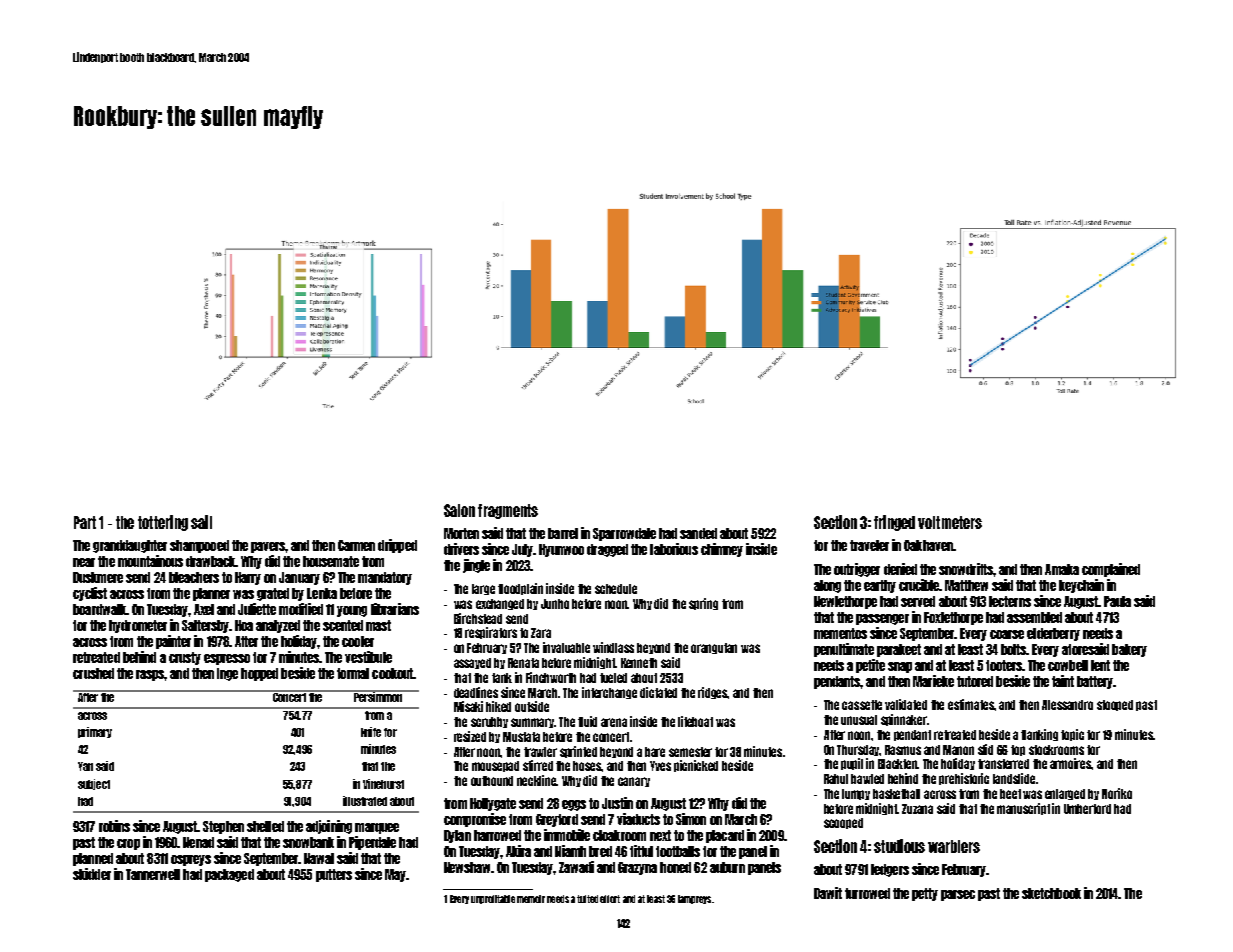  What do you see at coordinates (1095, 682) in the screenshot?
I see `battery` at bounding box center [1095, 682].
